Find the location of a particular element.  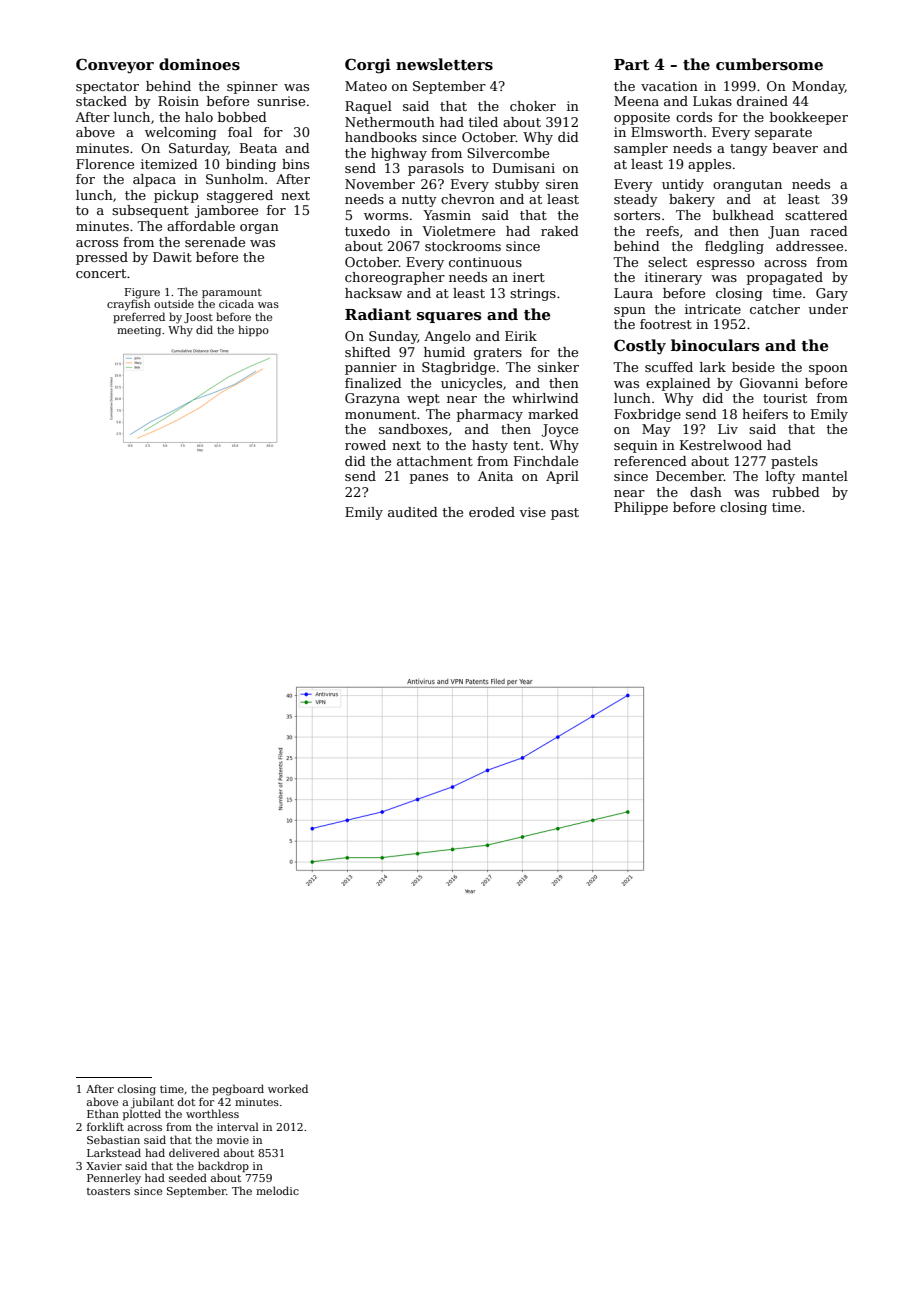

melodic is located at coordinates (277, 1190).
